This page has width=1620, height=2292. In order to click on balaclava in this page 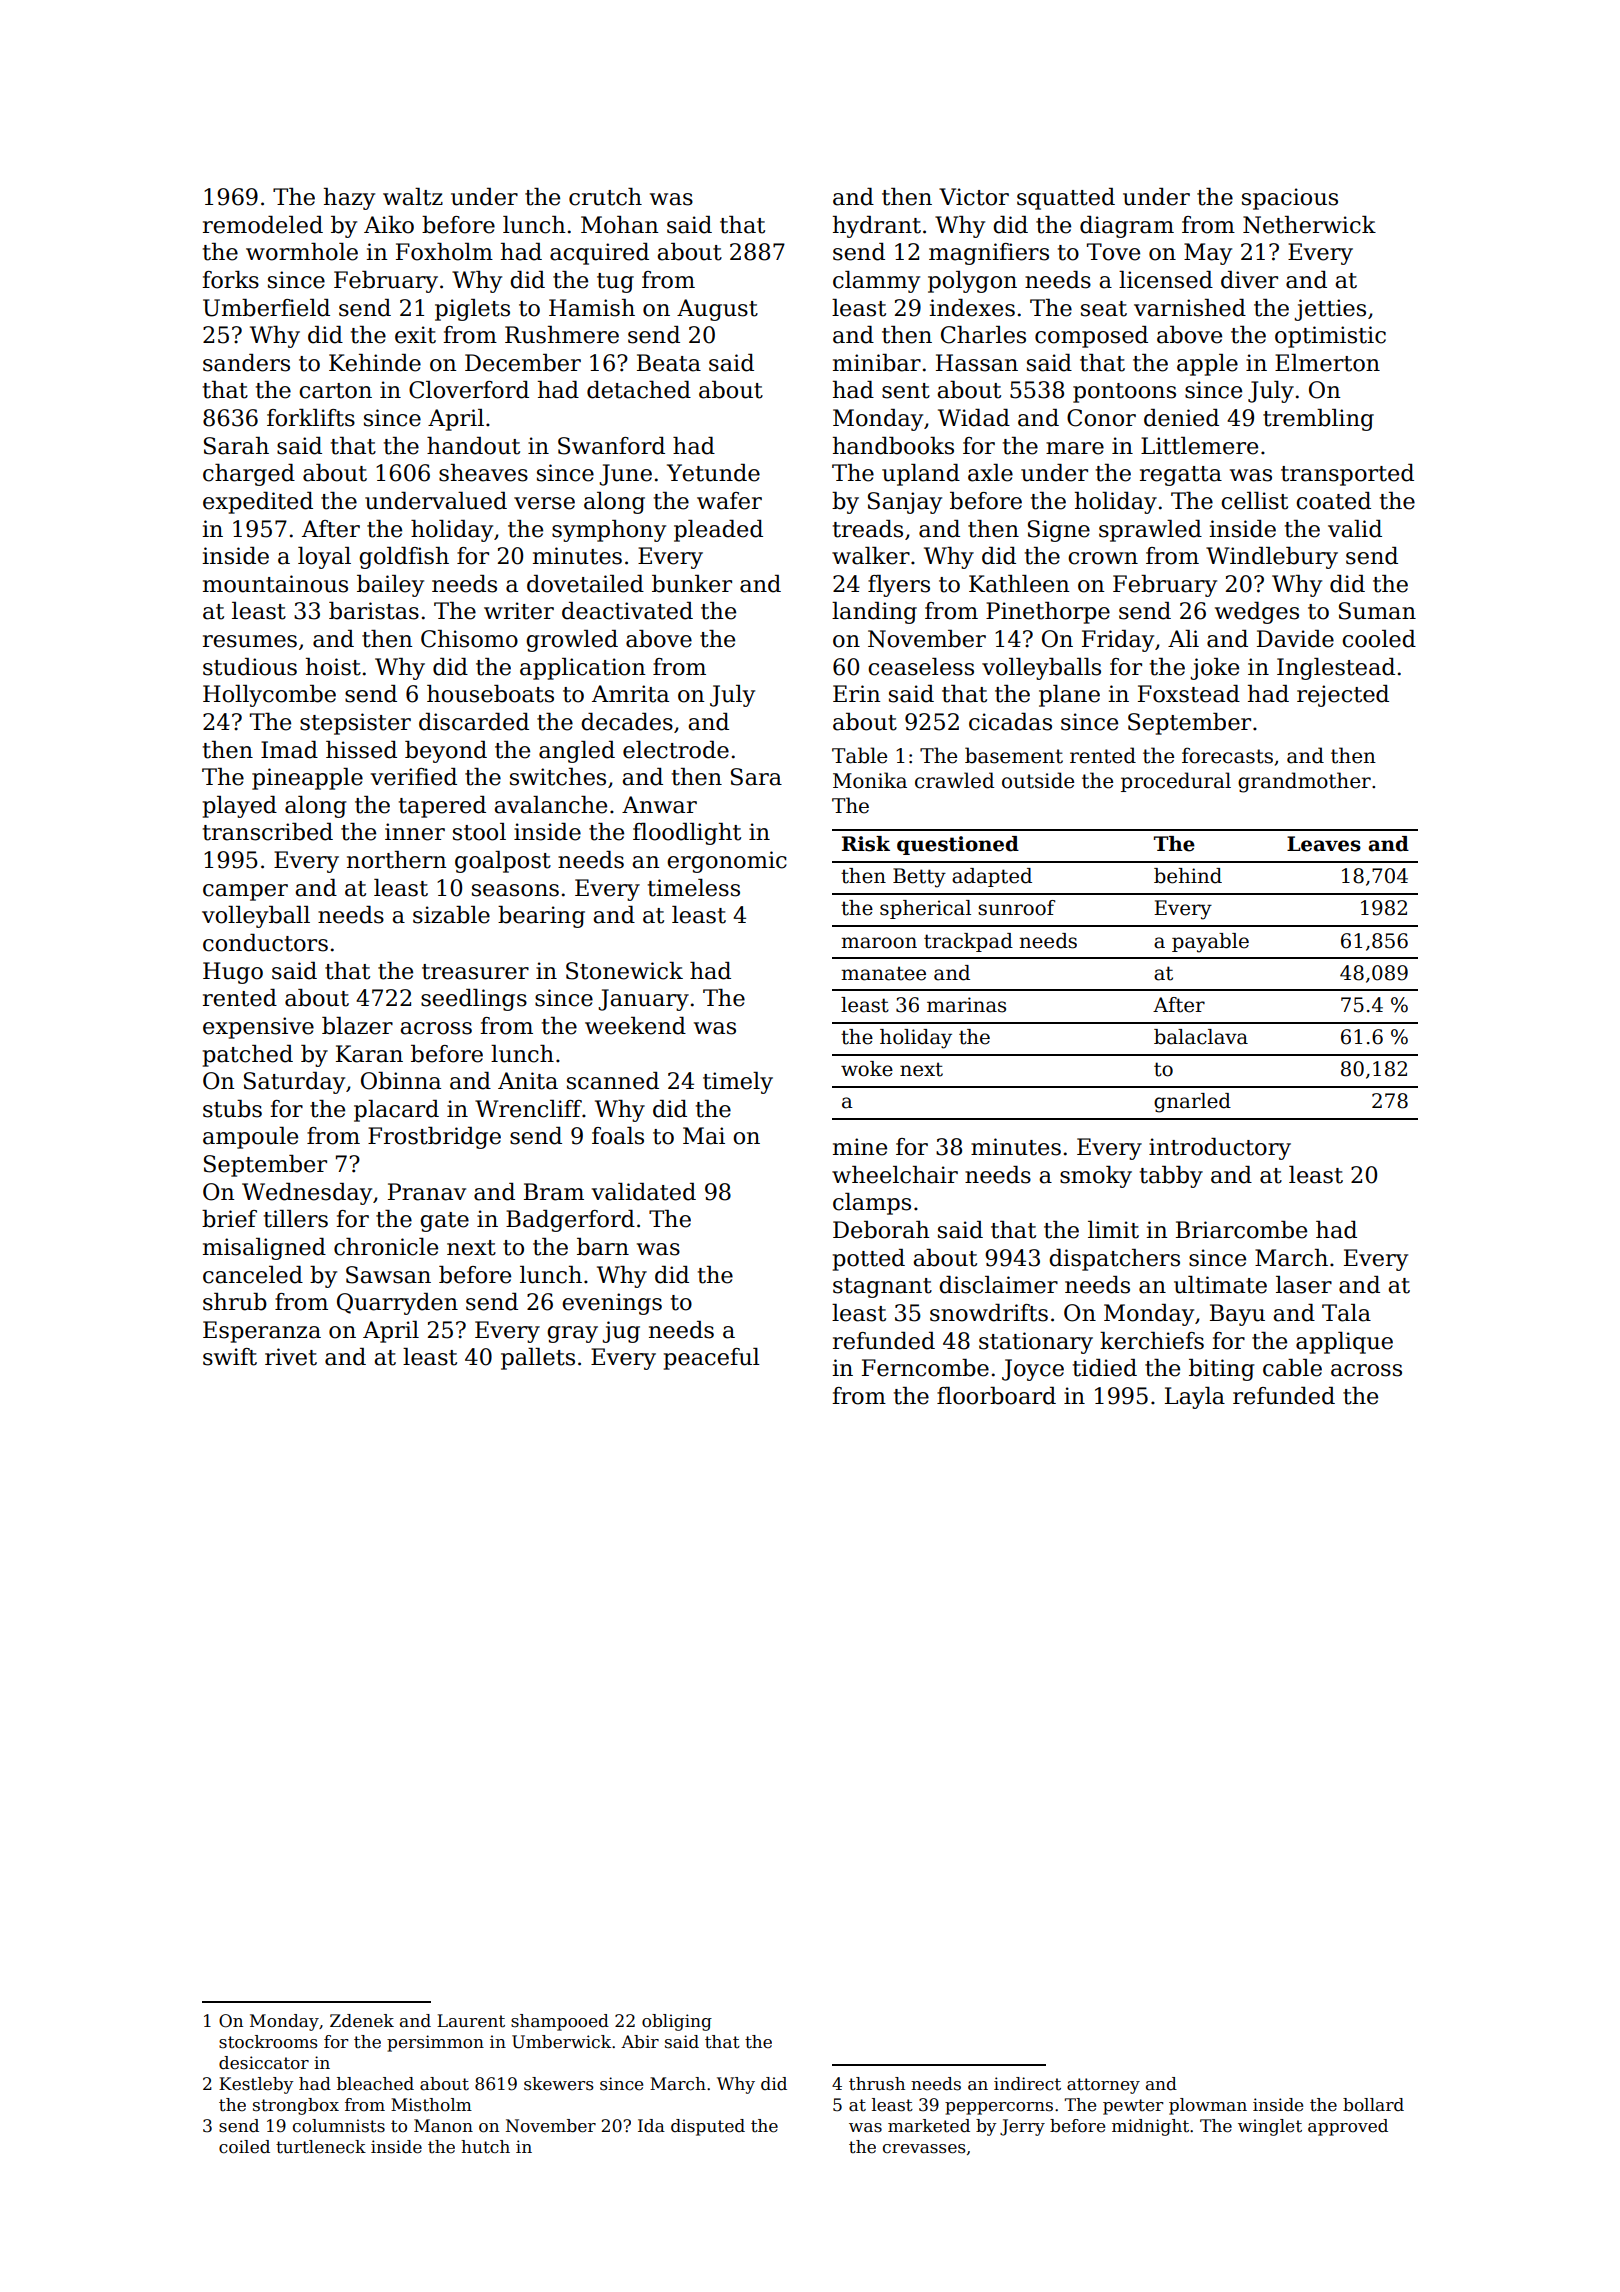, I will do `click(1201, 1037)`.
